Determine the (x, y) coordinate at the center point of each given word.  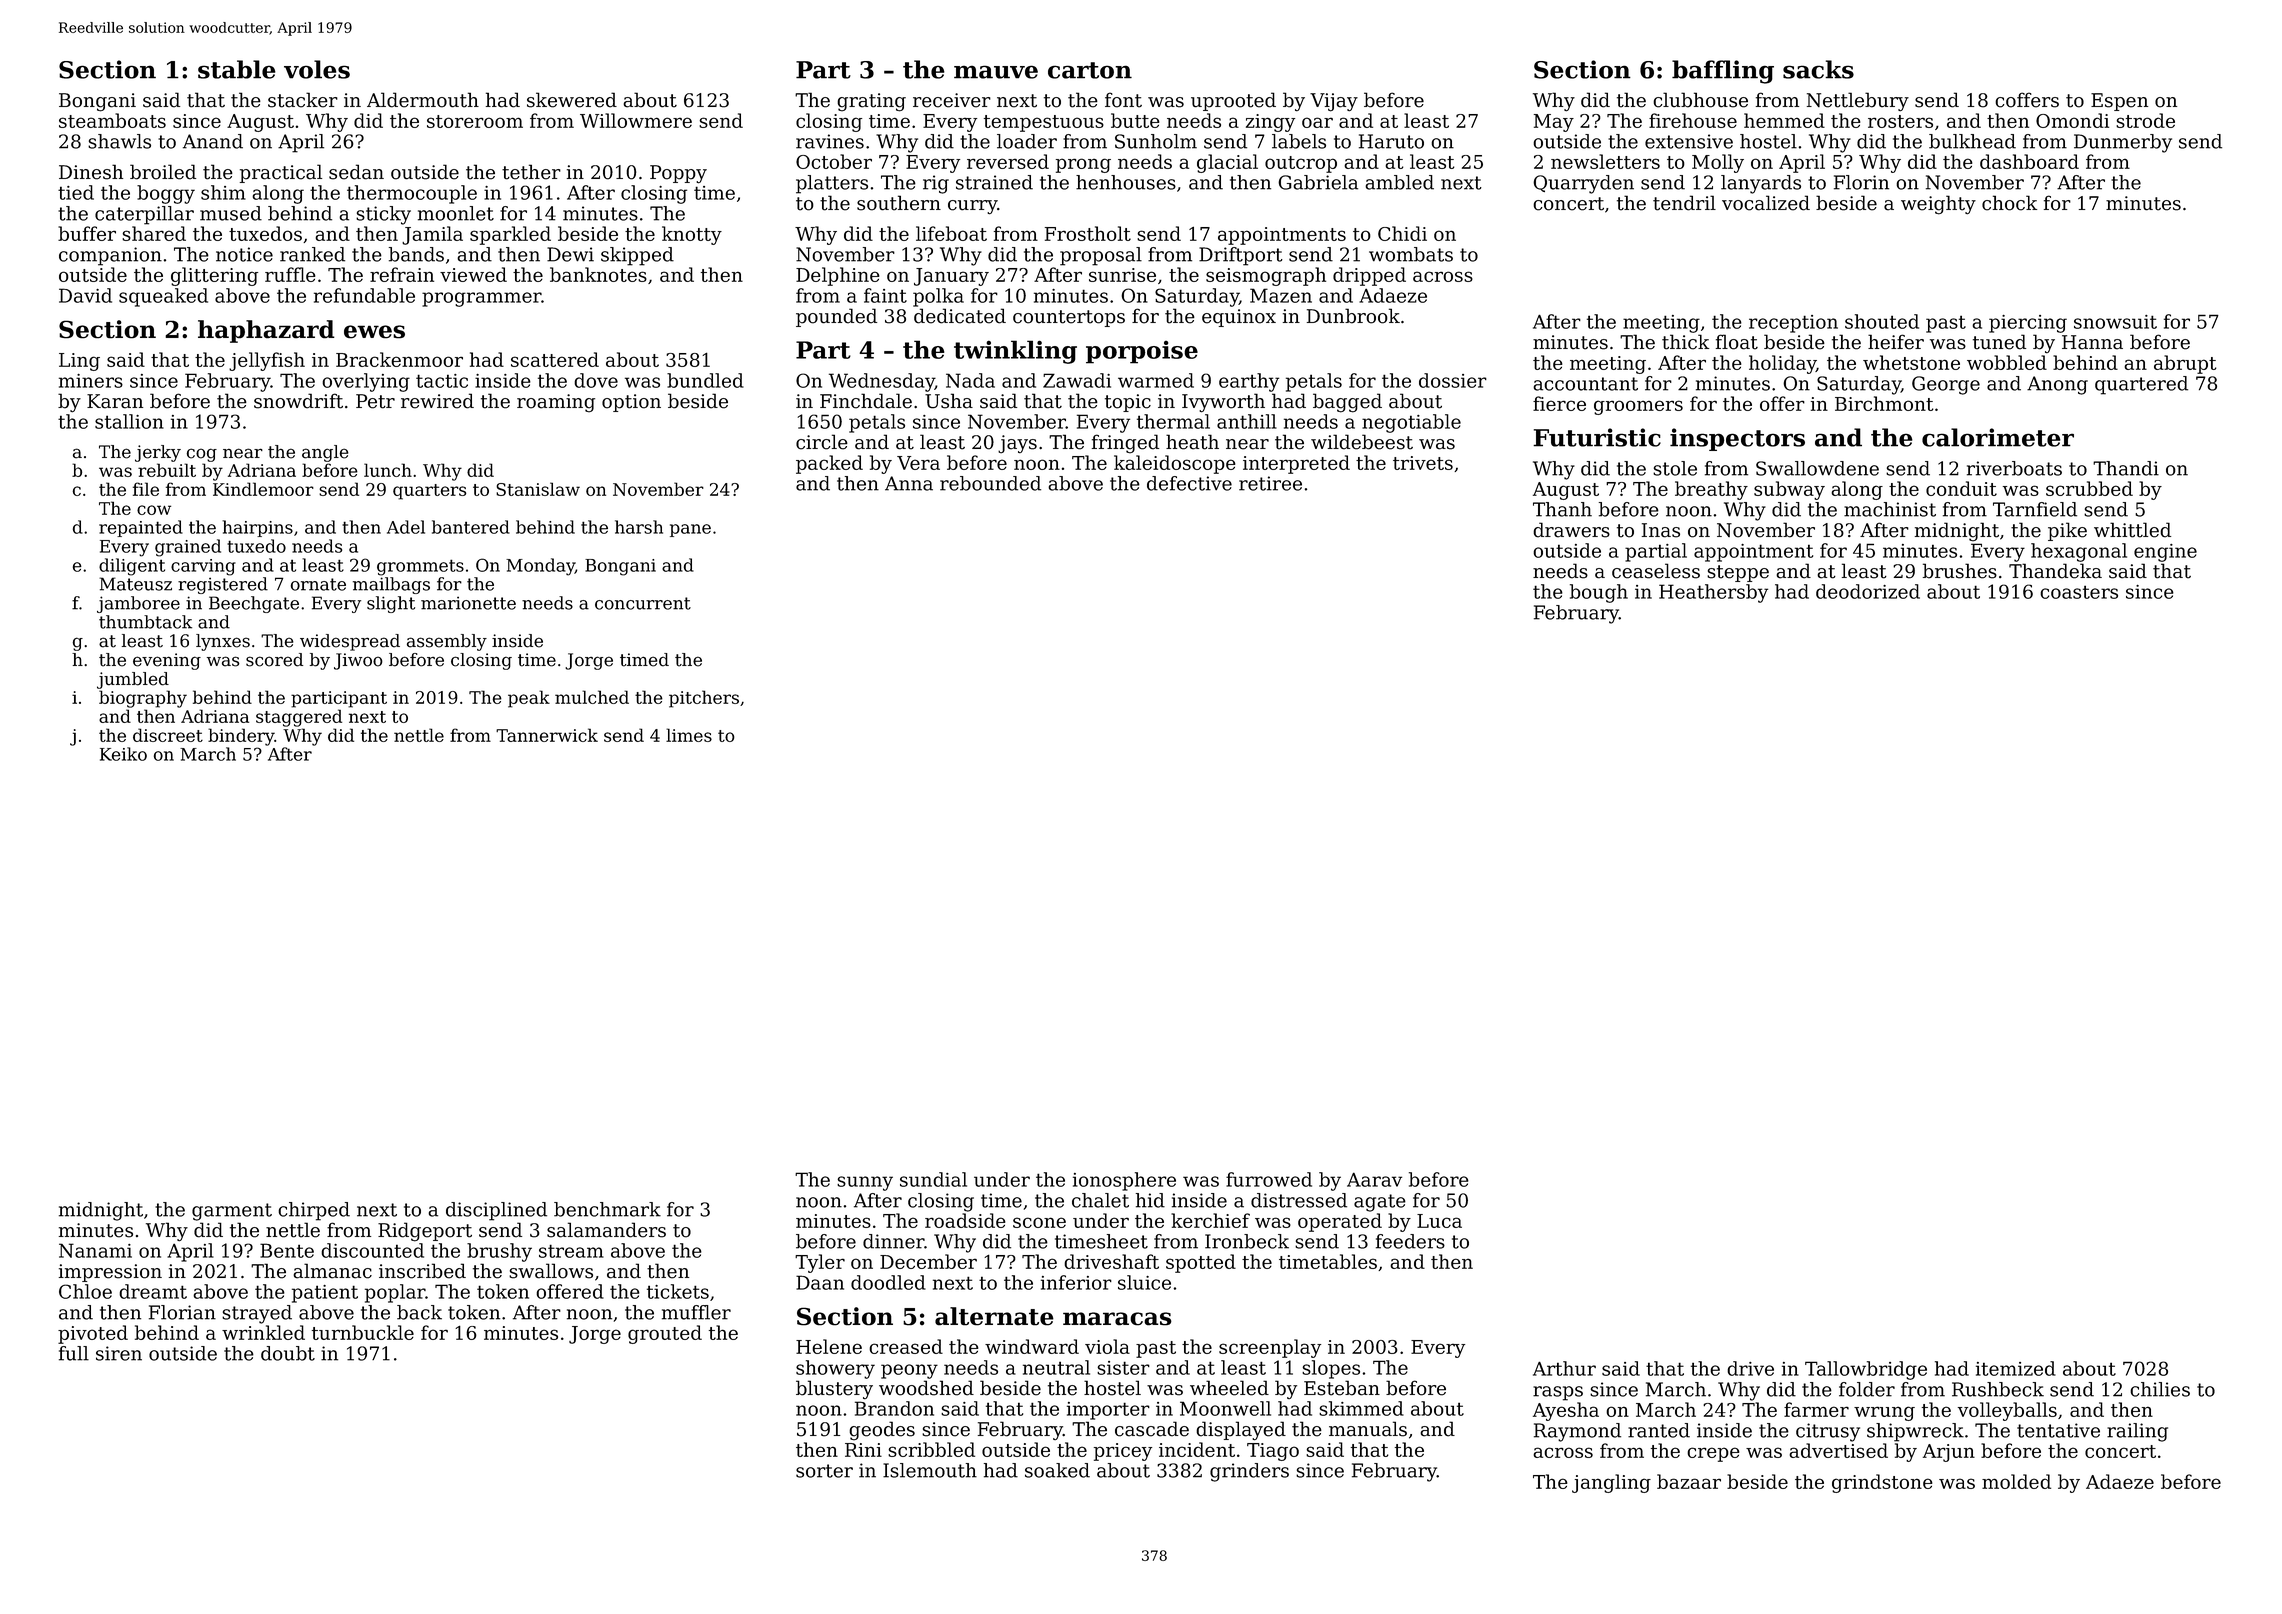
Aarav (1374, 1179)
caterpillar (144, 215)
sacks (1818, 69)
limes (689, 735)
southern (899, 203)
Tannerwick (547, 735)
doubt (288, 1353)
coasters (2079, 592)
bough (1599, 593)
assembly (447, 642)
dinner (893, 1241)
